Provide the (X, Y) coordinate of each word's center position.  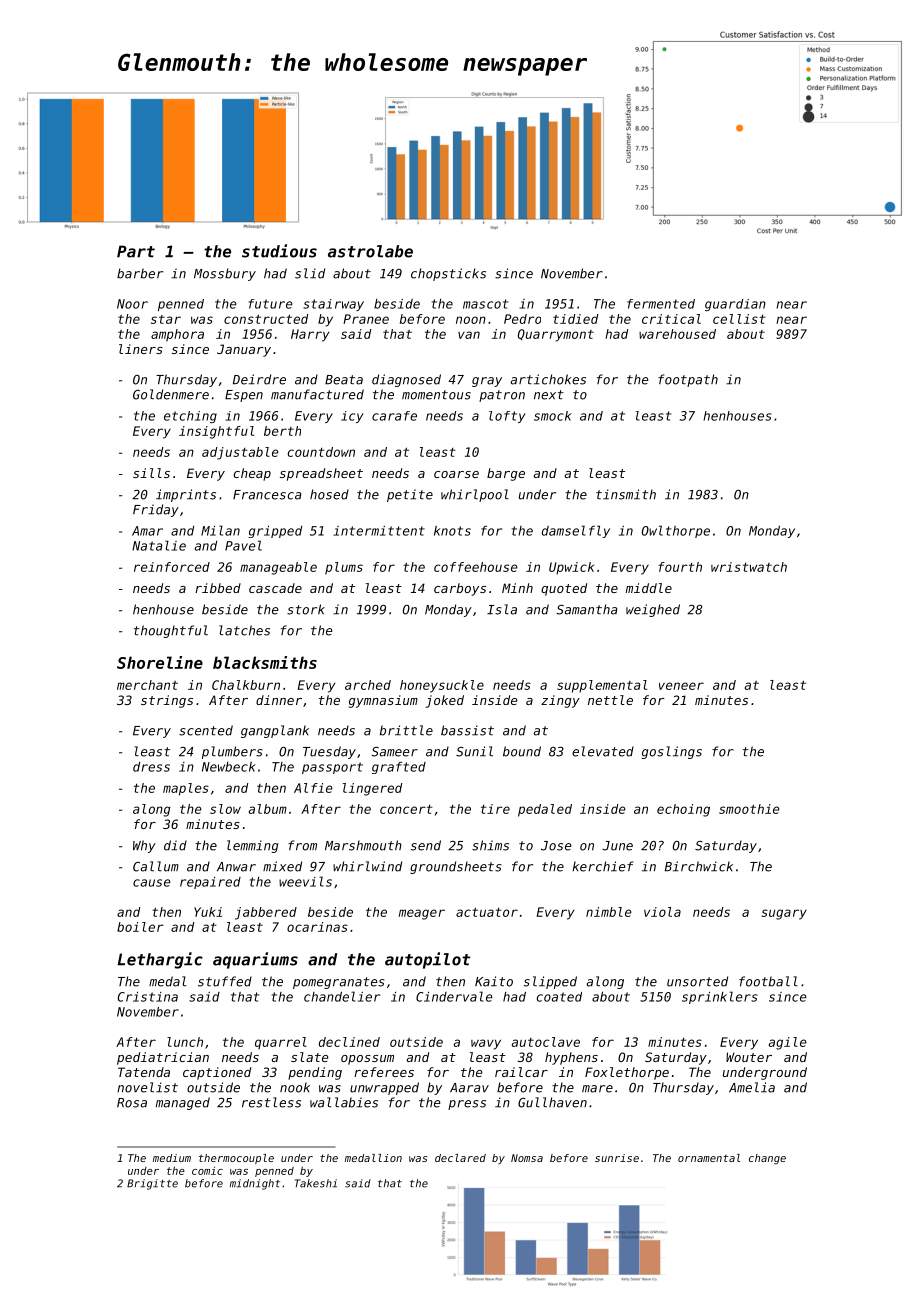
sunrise (617, 1158)
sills (151, 473)
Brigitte (152, 1184)
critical (671, 319)
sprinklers (720, 997)
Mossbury (225, 274)
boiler (140, 927)
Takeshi (316, 1183)
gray (487, 382)
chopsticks (448, 274)
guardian (735, 305)
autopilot (427, 960)
